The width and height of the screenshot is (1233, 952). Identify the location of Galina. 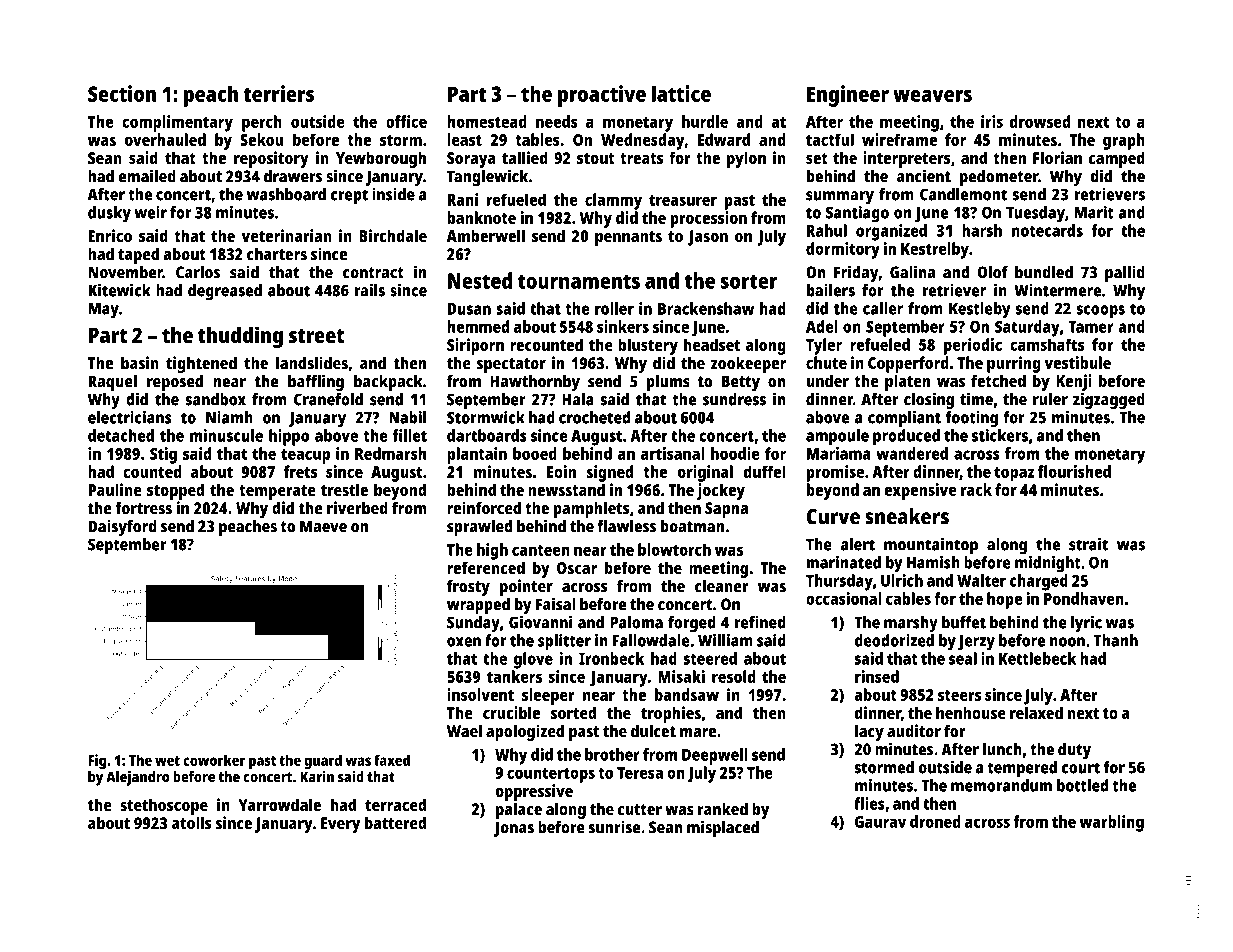
(912, 272).
